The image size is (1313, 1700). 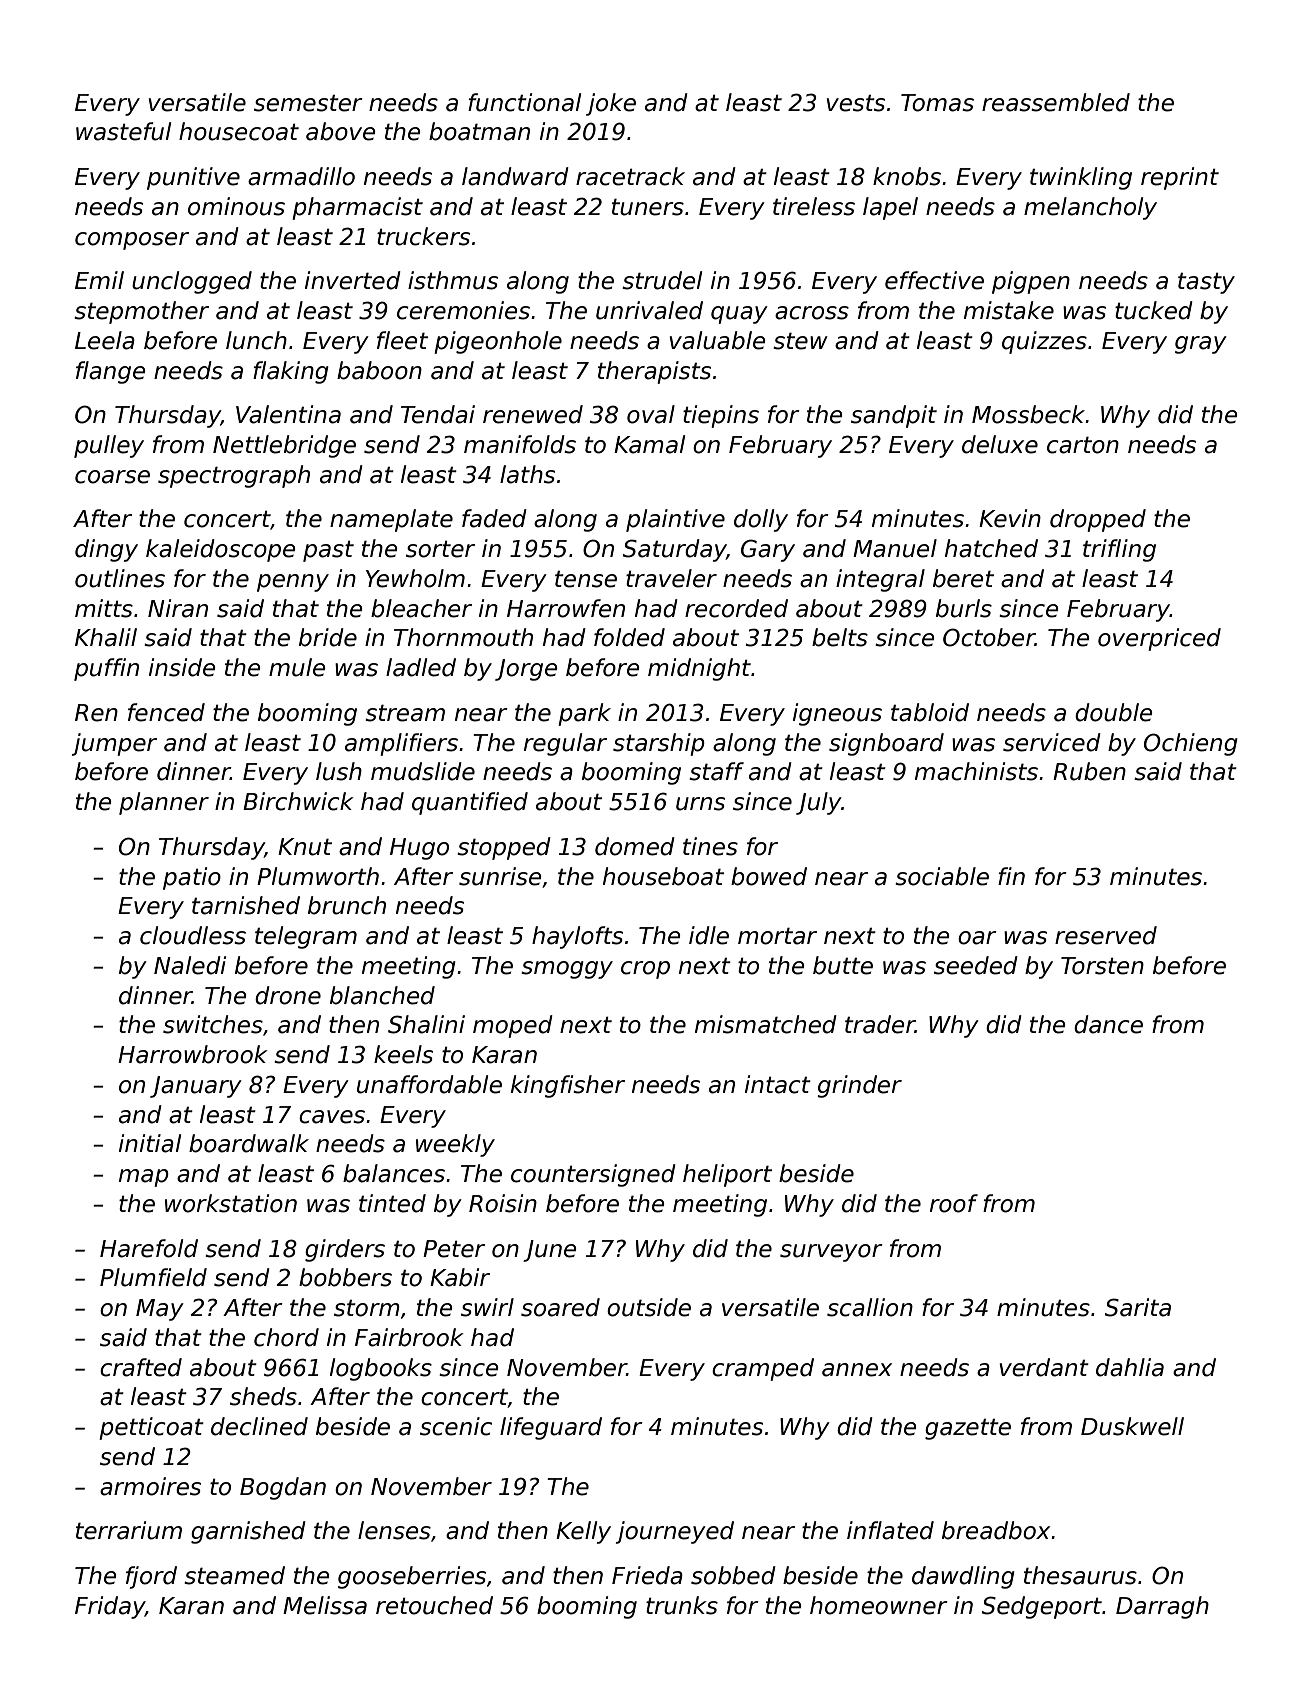 I want to click on lifeguard, so click(x=551, y=1428).
